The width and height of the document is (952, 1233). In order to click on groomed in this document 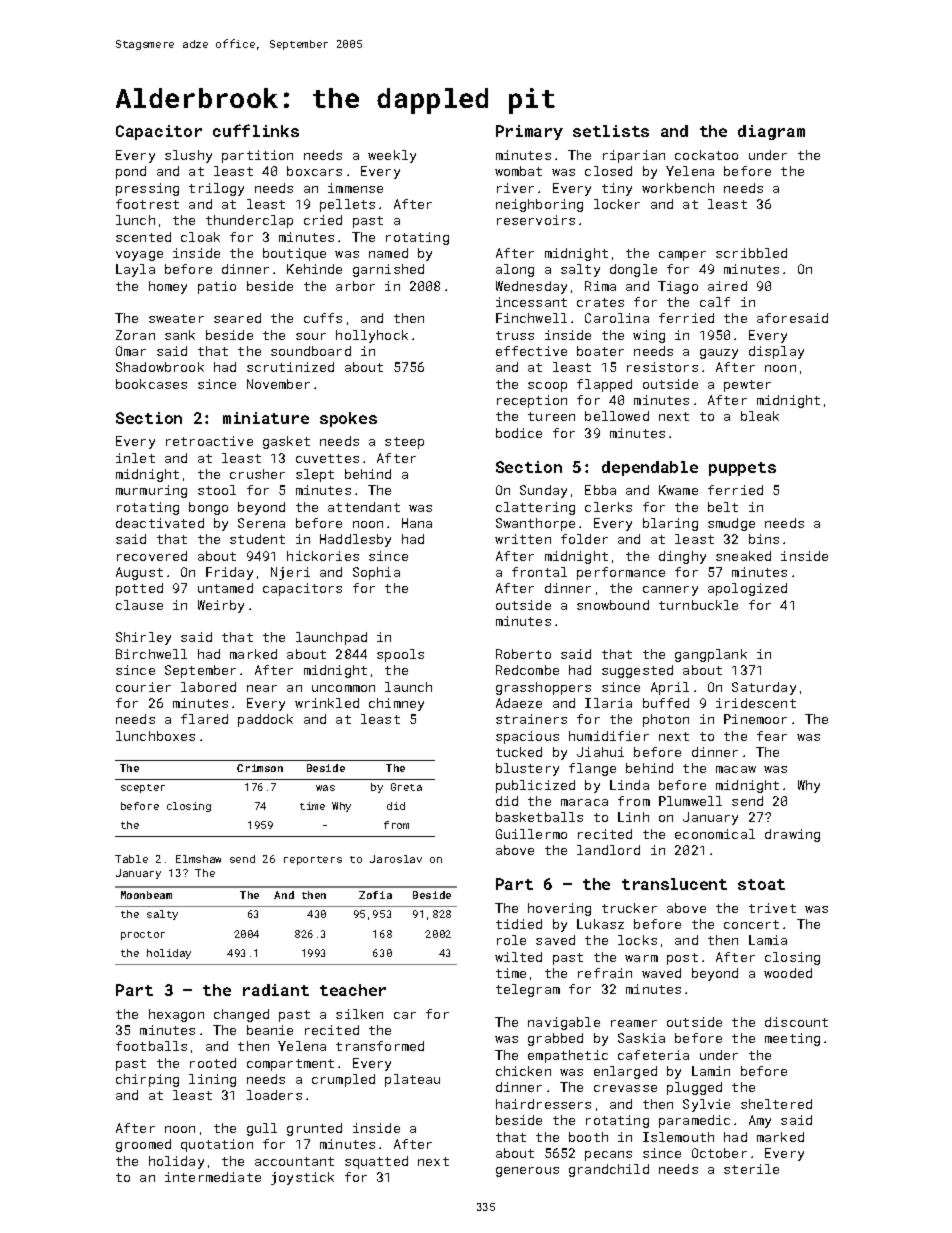, I will do `click(143, 1145)`.
